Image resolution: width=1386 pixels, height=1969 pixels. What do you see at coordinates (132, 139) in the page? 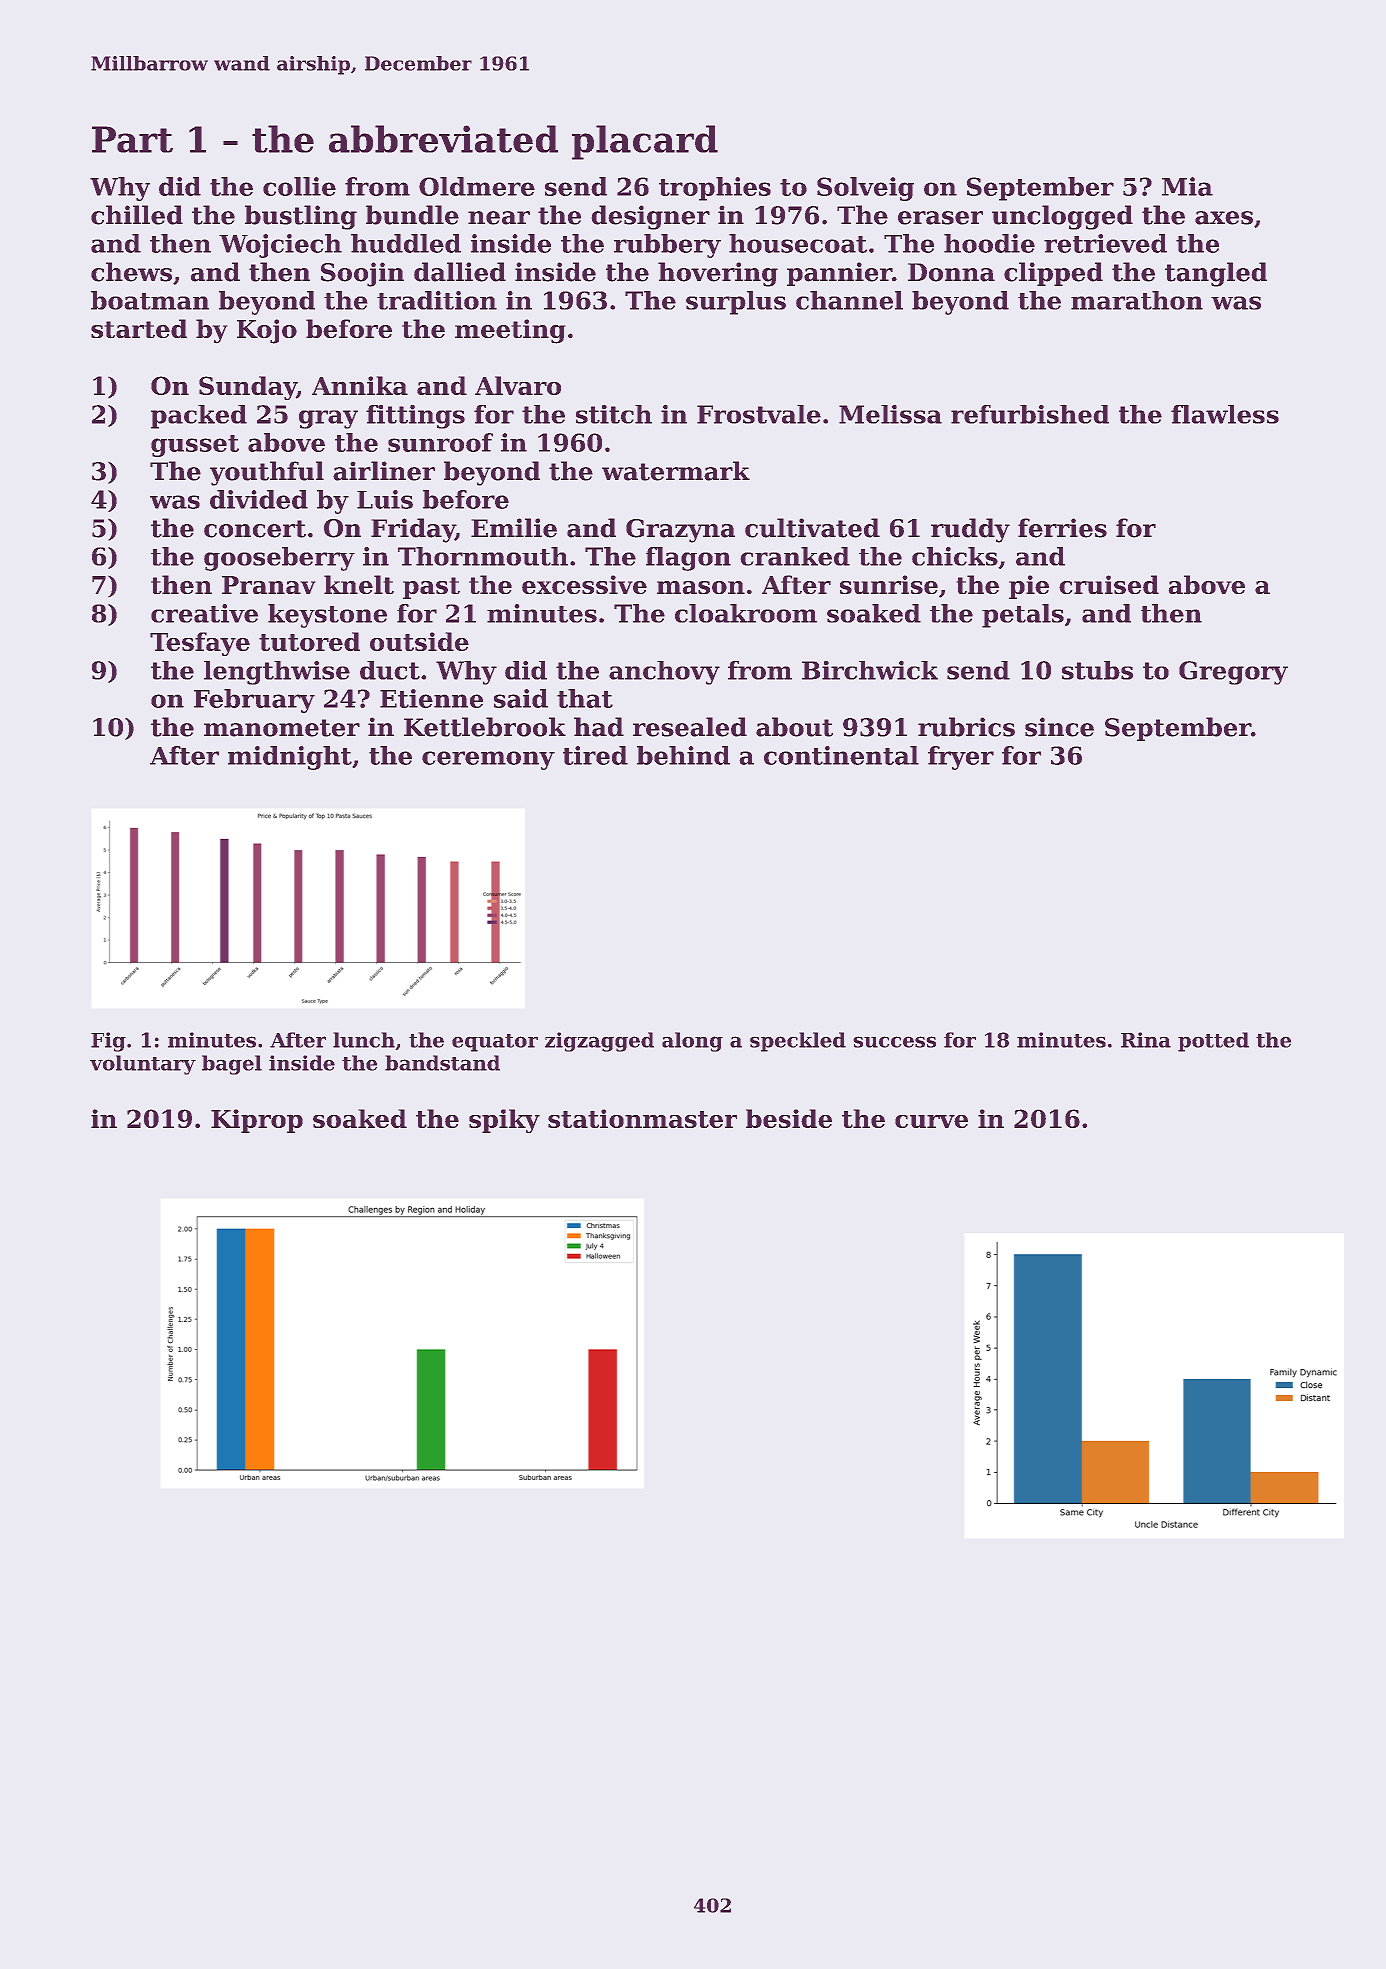
I see `Part` at bounding box center [132, 139].
